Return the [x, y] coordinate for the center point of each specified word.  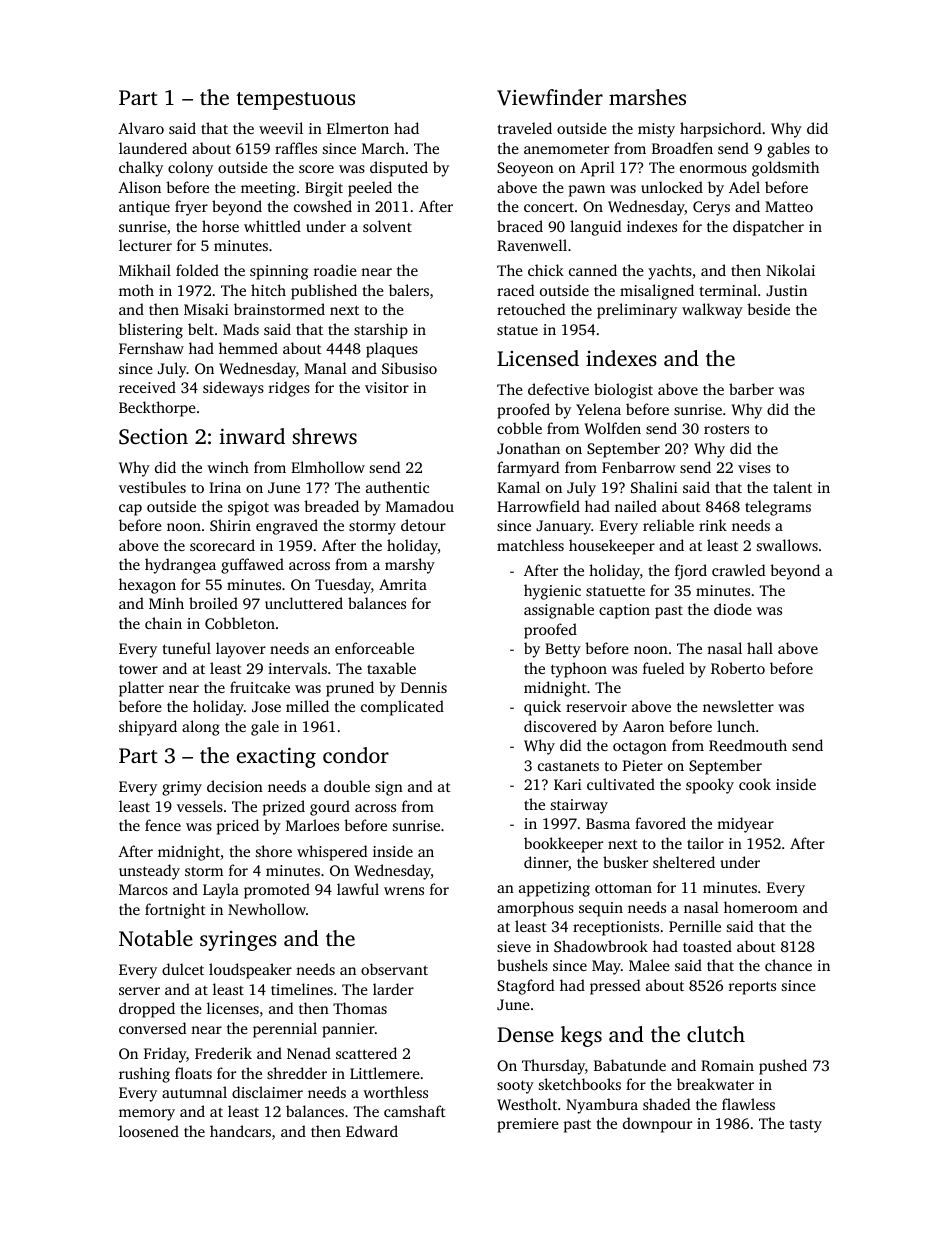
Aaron [643, 726]
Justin [786, 290]
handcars [240, 1131]
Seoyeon [525, 169]
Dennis [424, 687]
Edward [372, 1131]
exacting [276, 757]
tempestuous [295, 101]
